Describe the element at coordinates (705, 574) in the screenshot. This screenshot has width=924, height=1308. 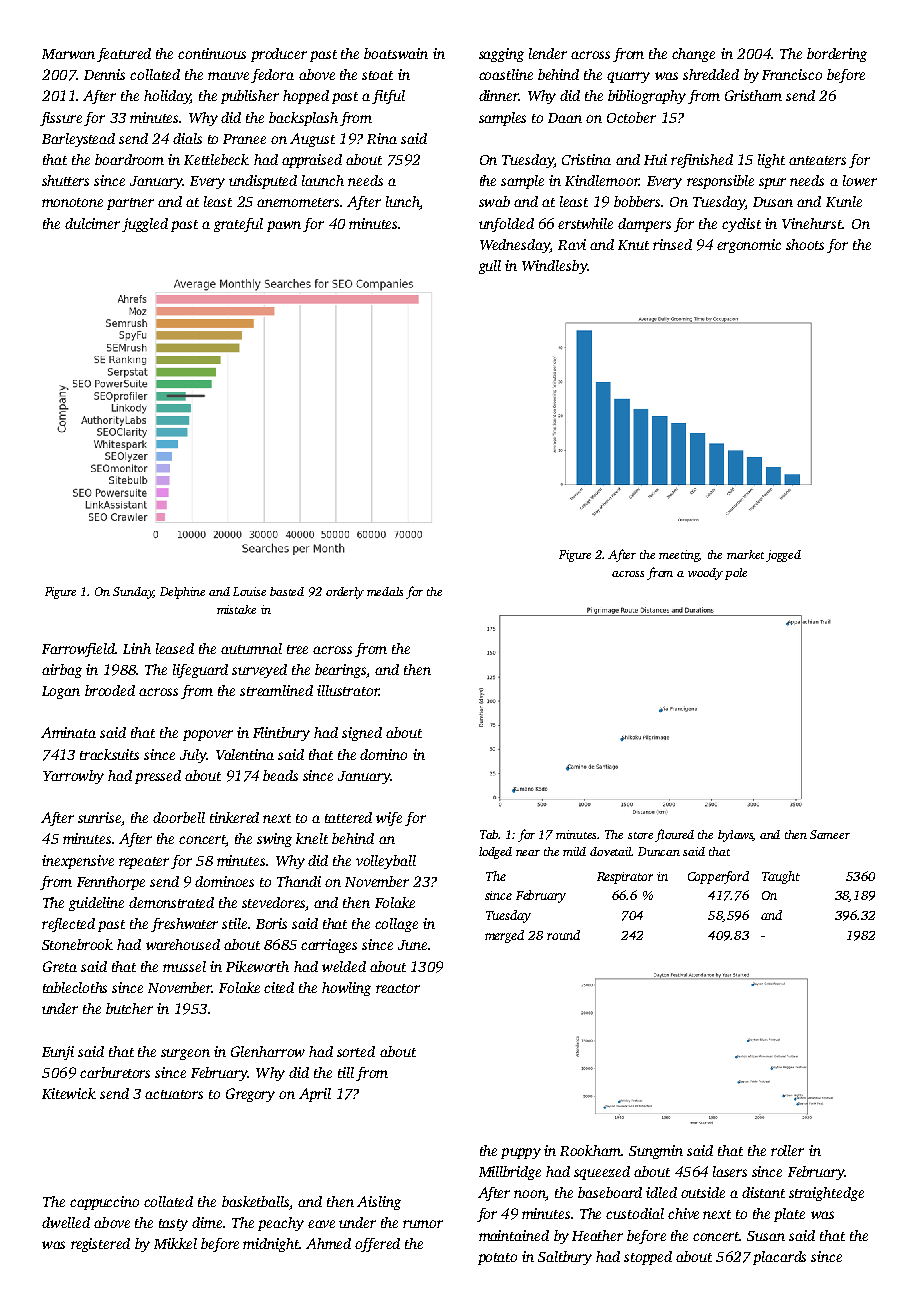
I see `woody` at that location.
